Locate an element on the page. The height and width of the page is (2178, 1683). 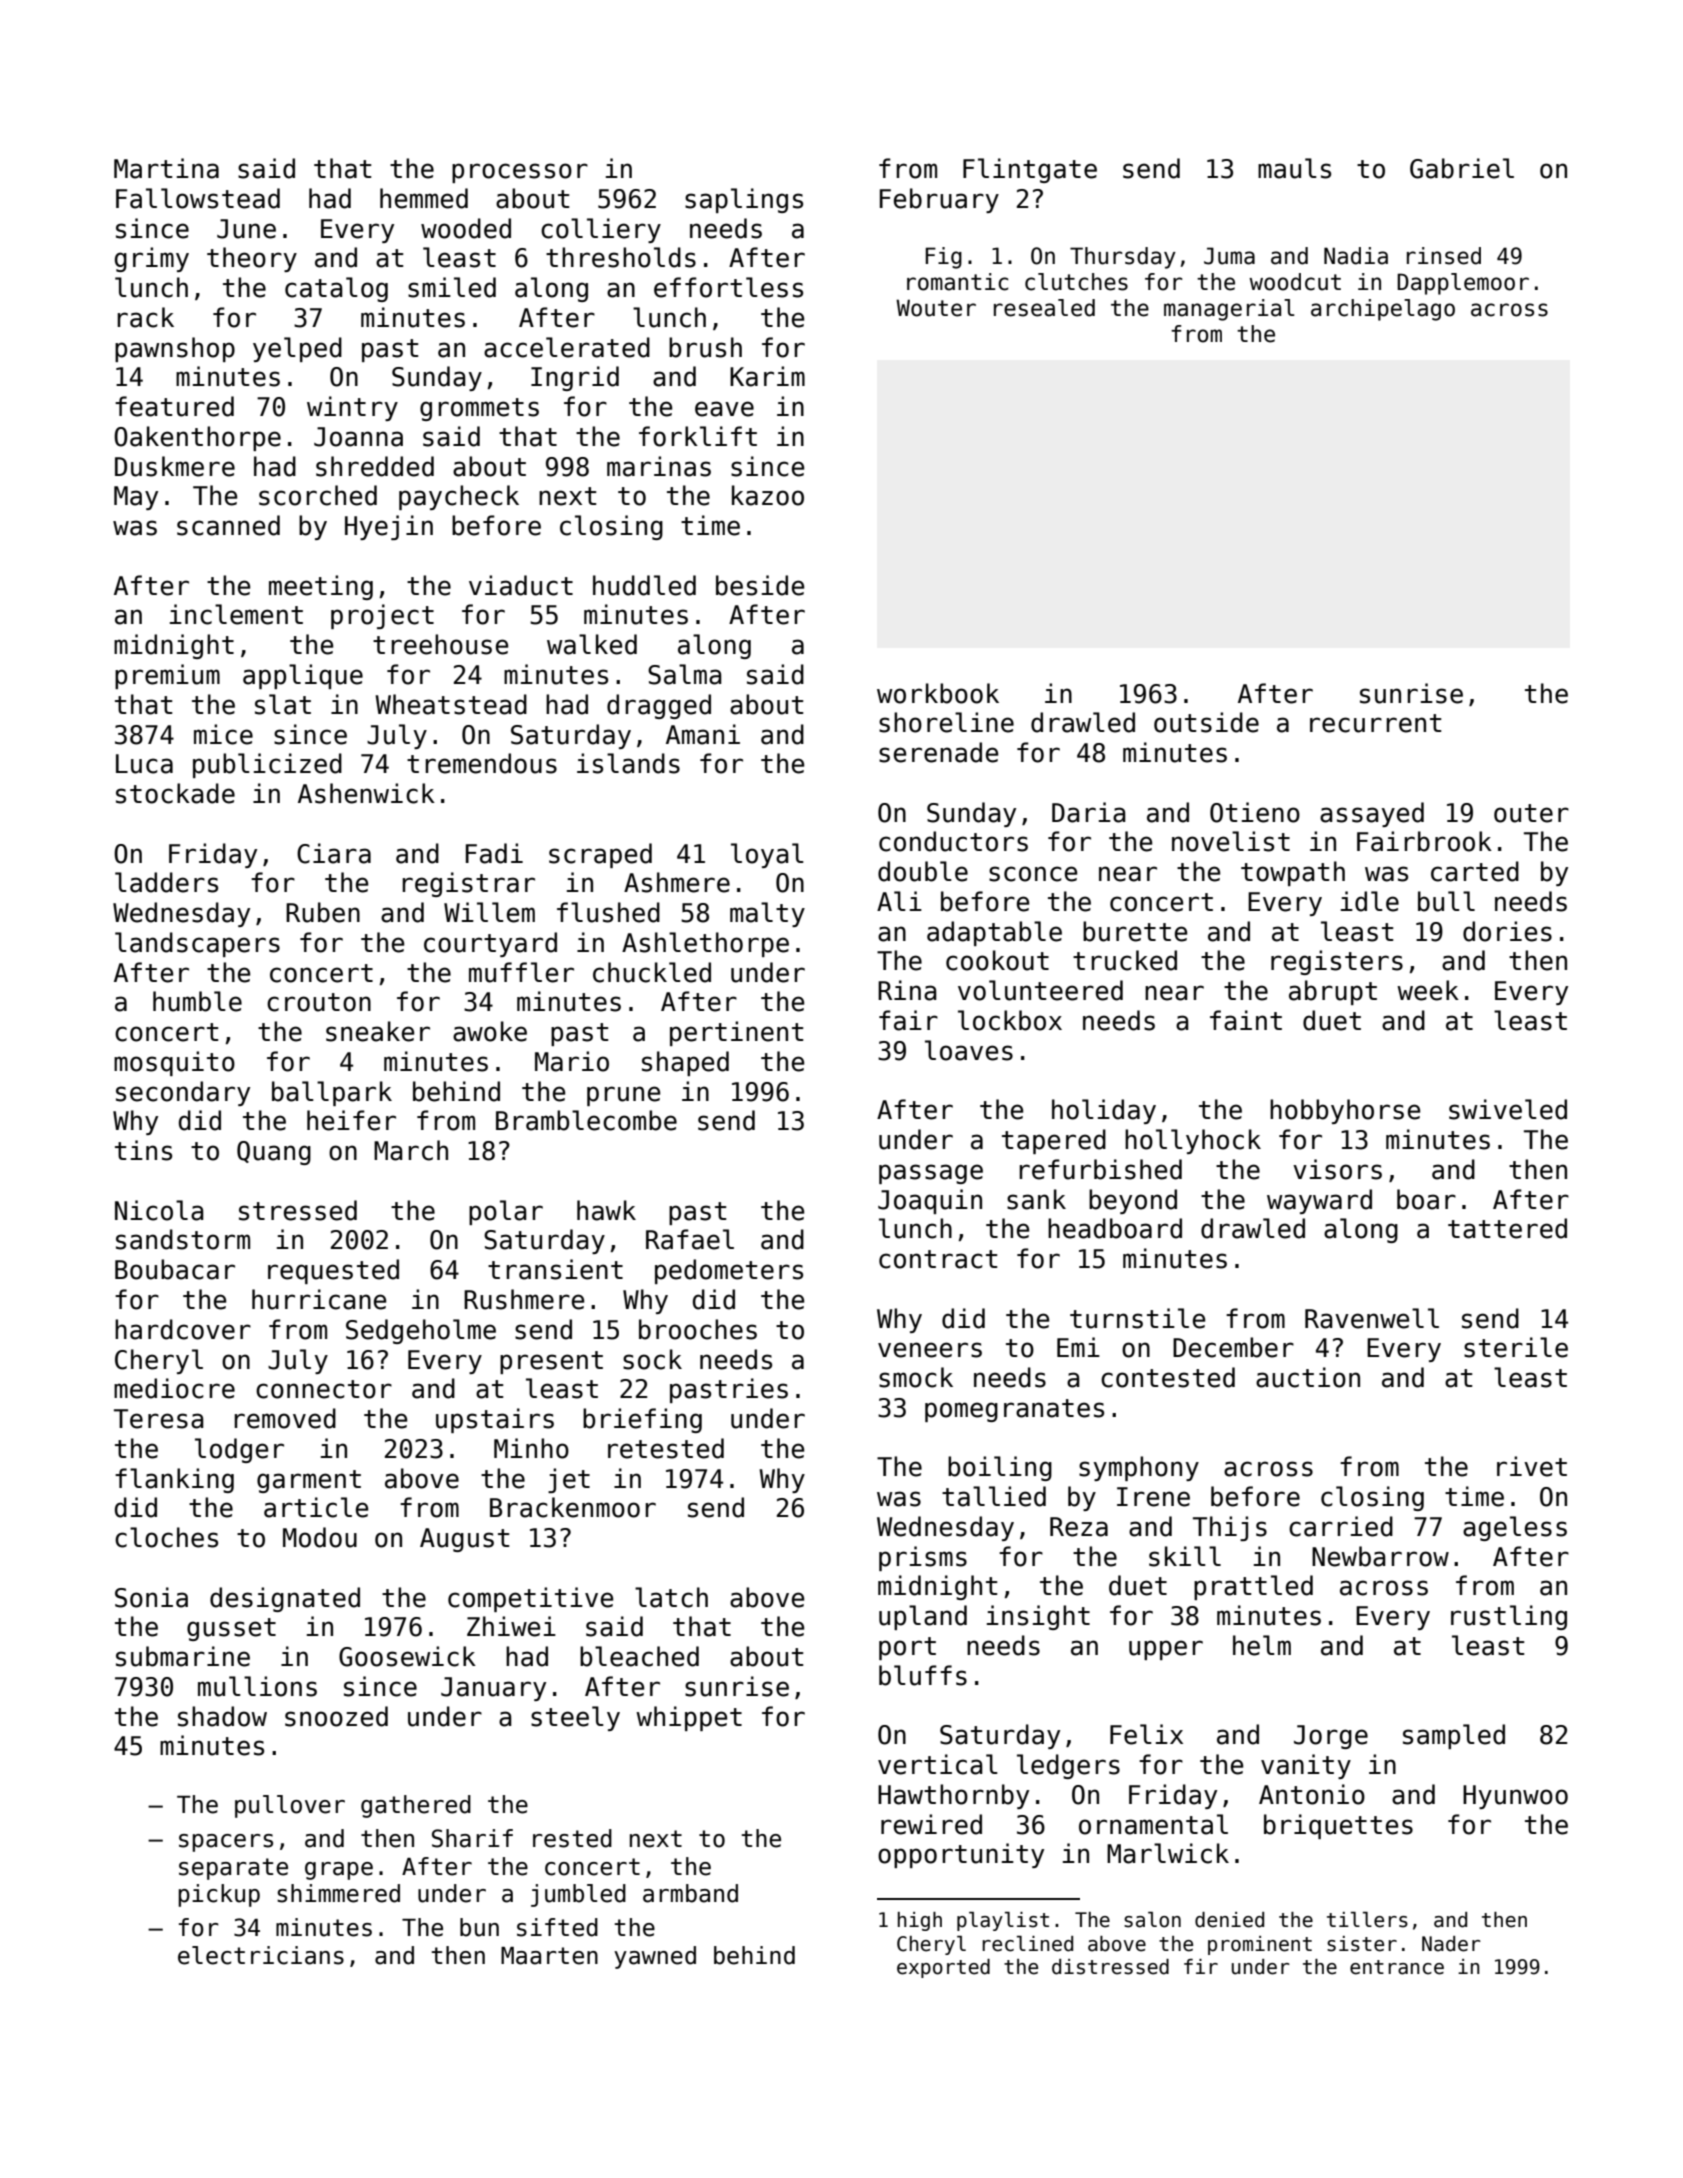
Ingrid is located at coordinates (575, 378).
